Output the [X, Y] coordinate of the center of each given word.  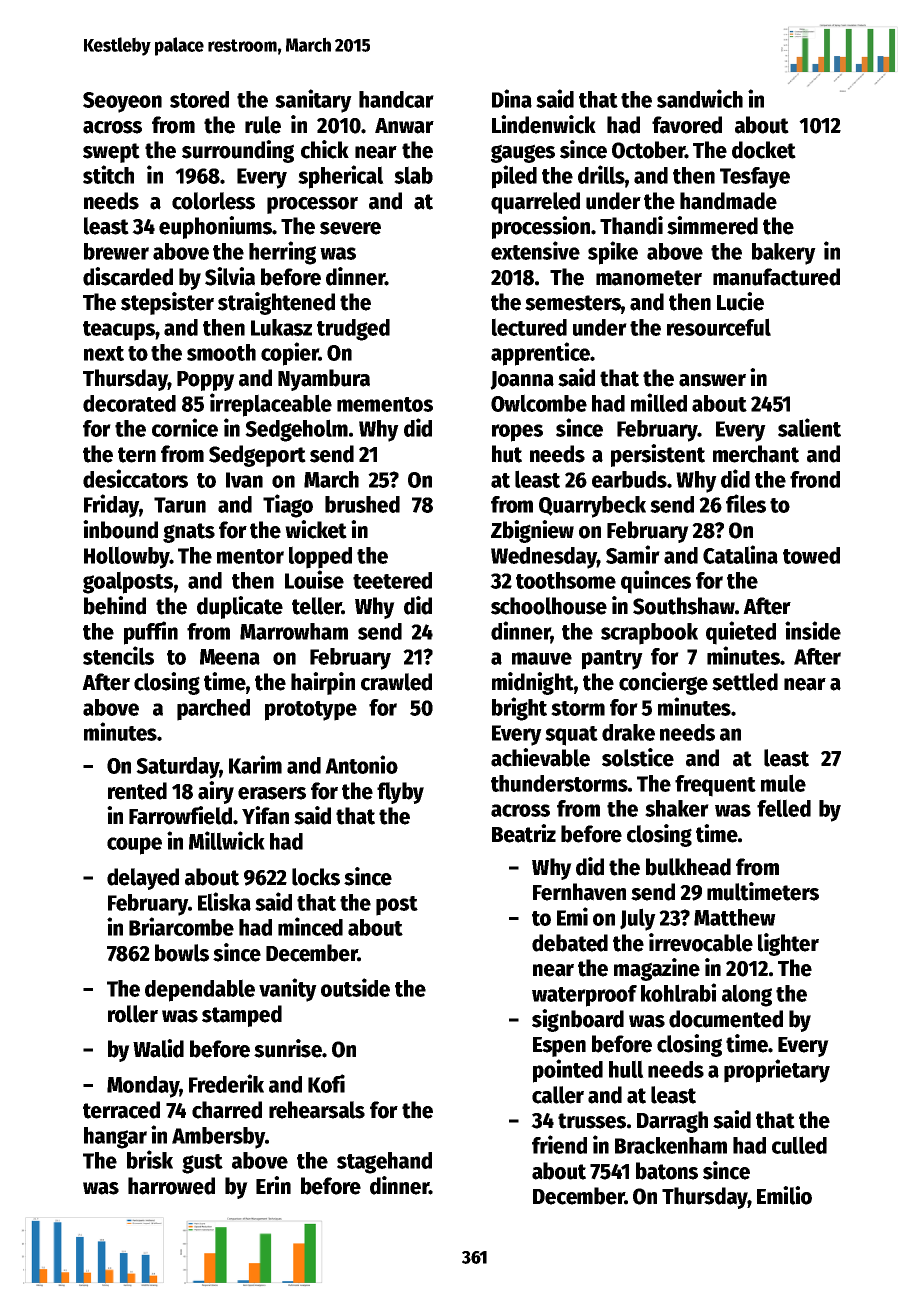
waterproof [584, 996]
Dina [512, 98]
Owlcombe [539, 403]
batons [667, 1171]
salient [809, 427]
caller [558, 1095]
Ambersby [218, 1138]
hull [626, 1069]
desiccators [135, 478]
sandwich [700, 98]
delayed [143, 879]
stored [199, 99]
